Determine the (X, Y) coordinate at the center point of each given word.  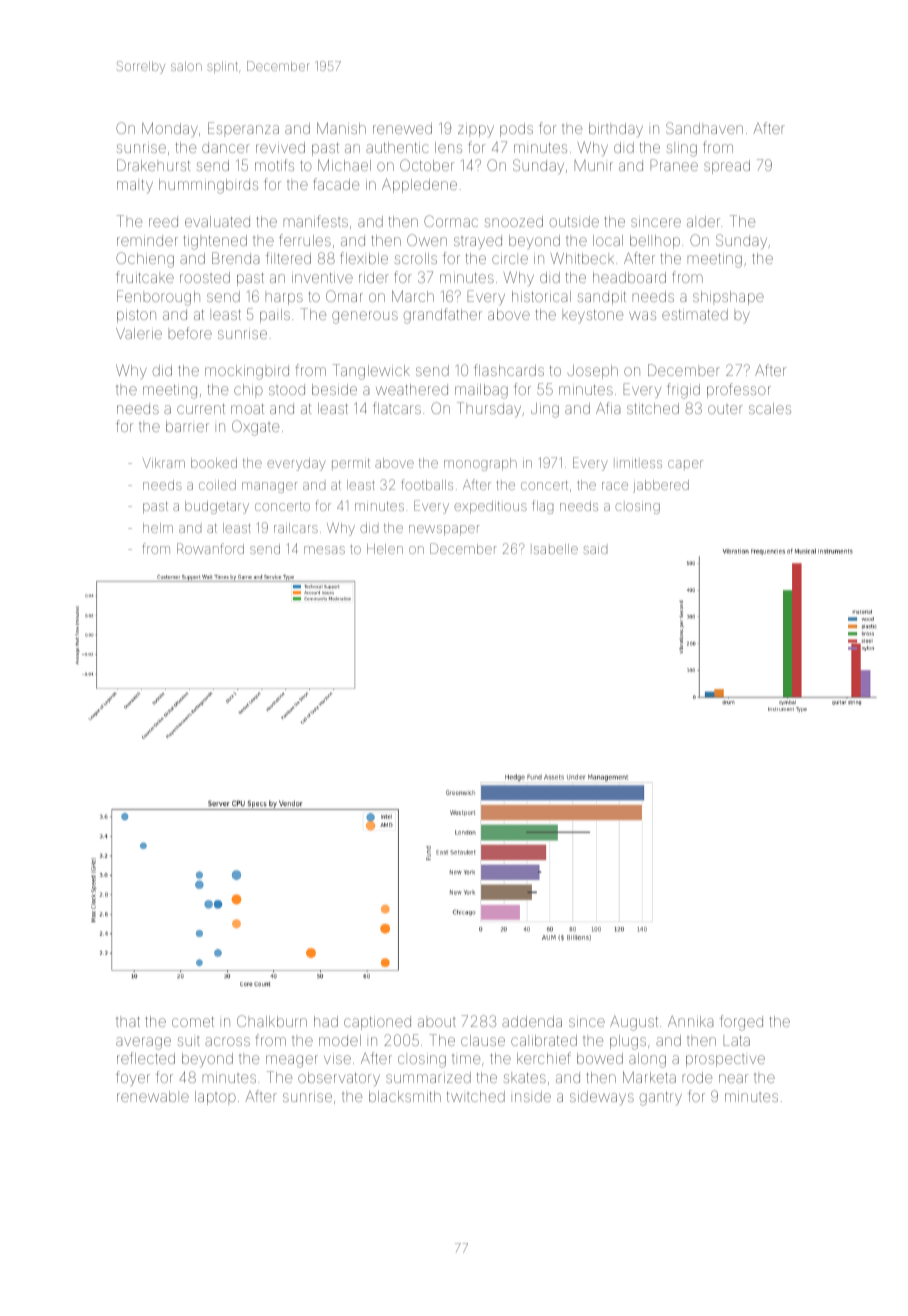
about (437, 1022)
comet (193, 1022)
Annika (690, 1021)
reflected (146, 1058)
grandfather (443, 316)
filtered (288, 258)
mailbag (481, 391)
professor (739, 390)
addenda (532, 1021)
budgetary (217, 507)
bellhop (655, 242)
